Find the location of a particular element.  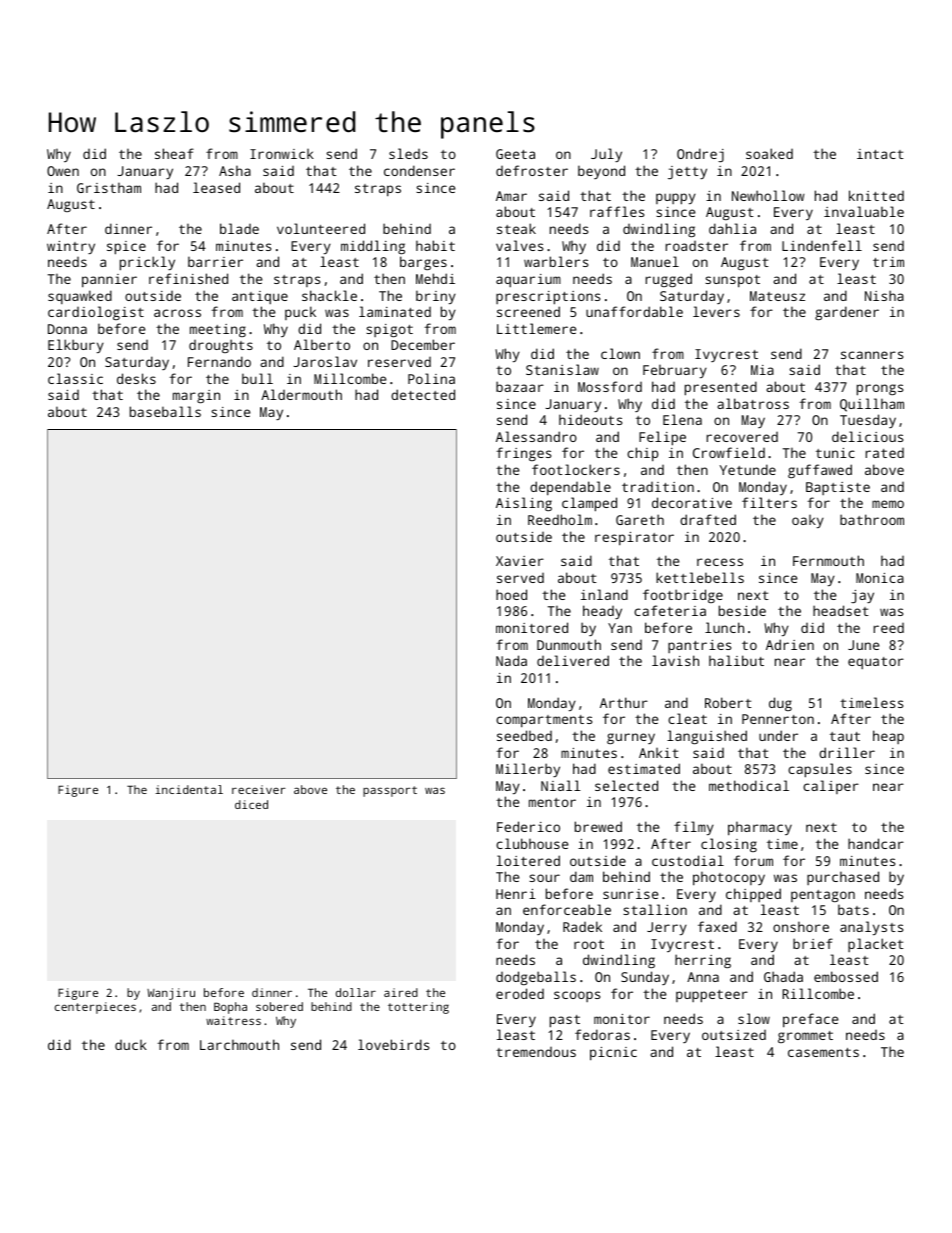

centerpieces is located at coordinates (95, 1008).
